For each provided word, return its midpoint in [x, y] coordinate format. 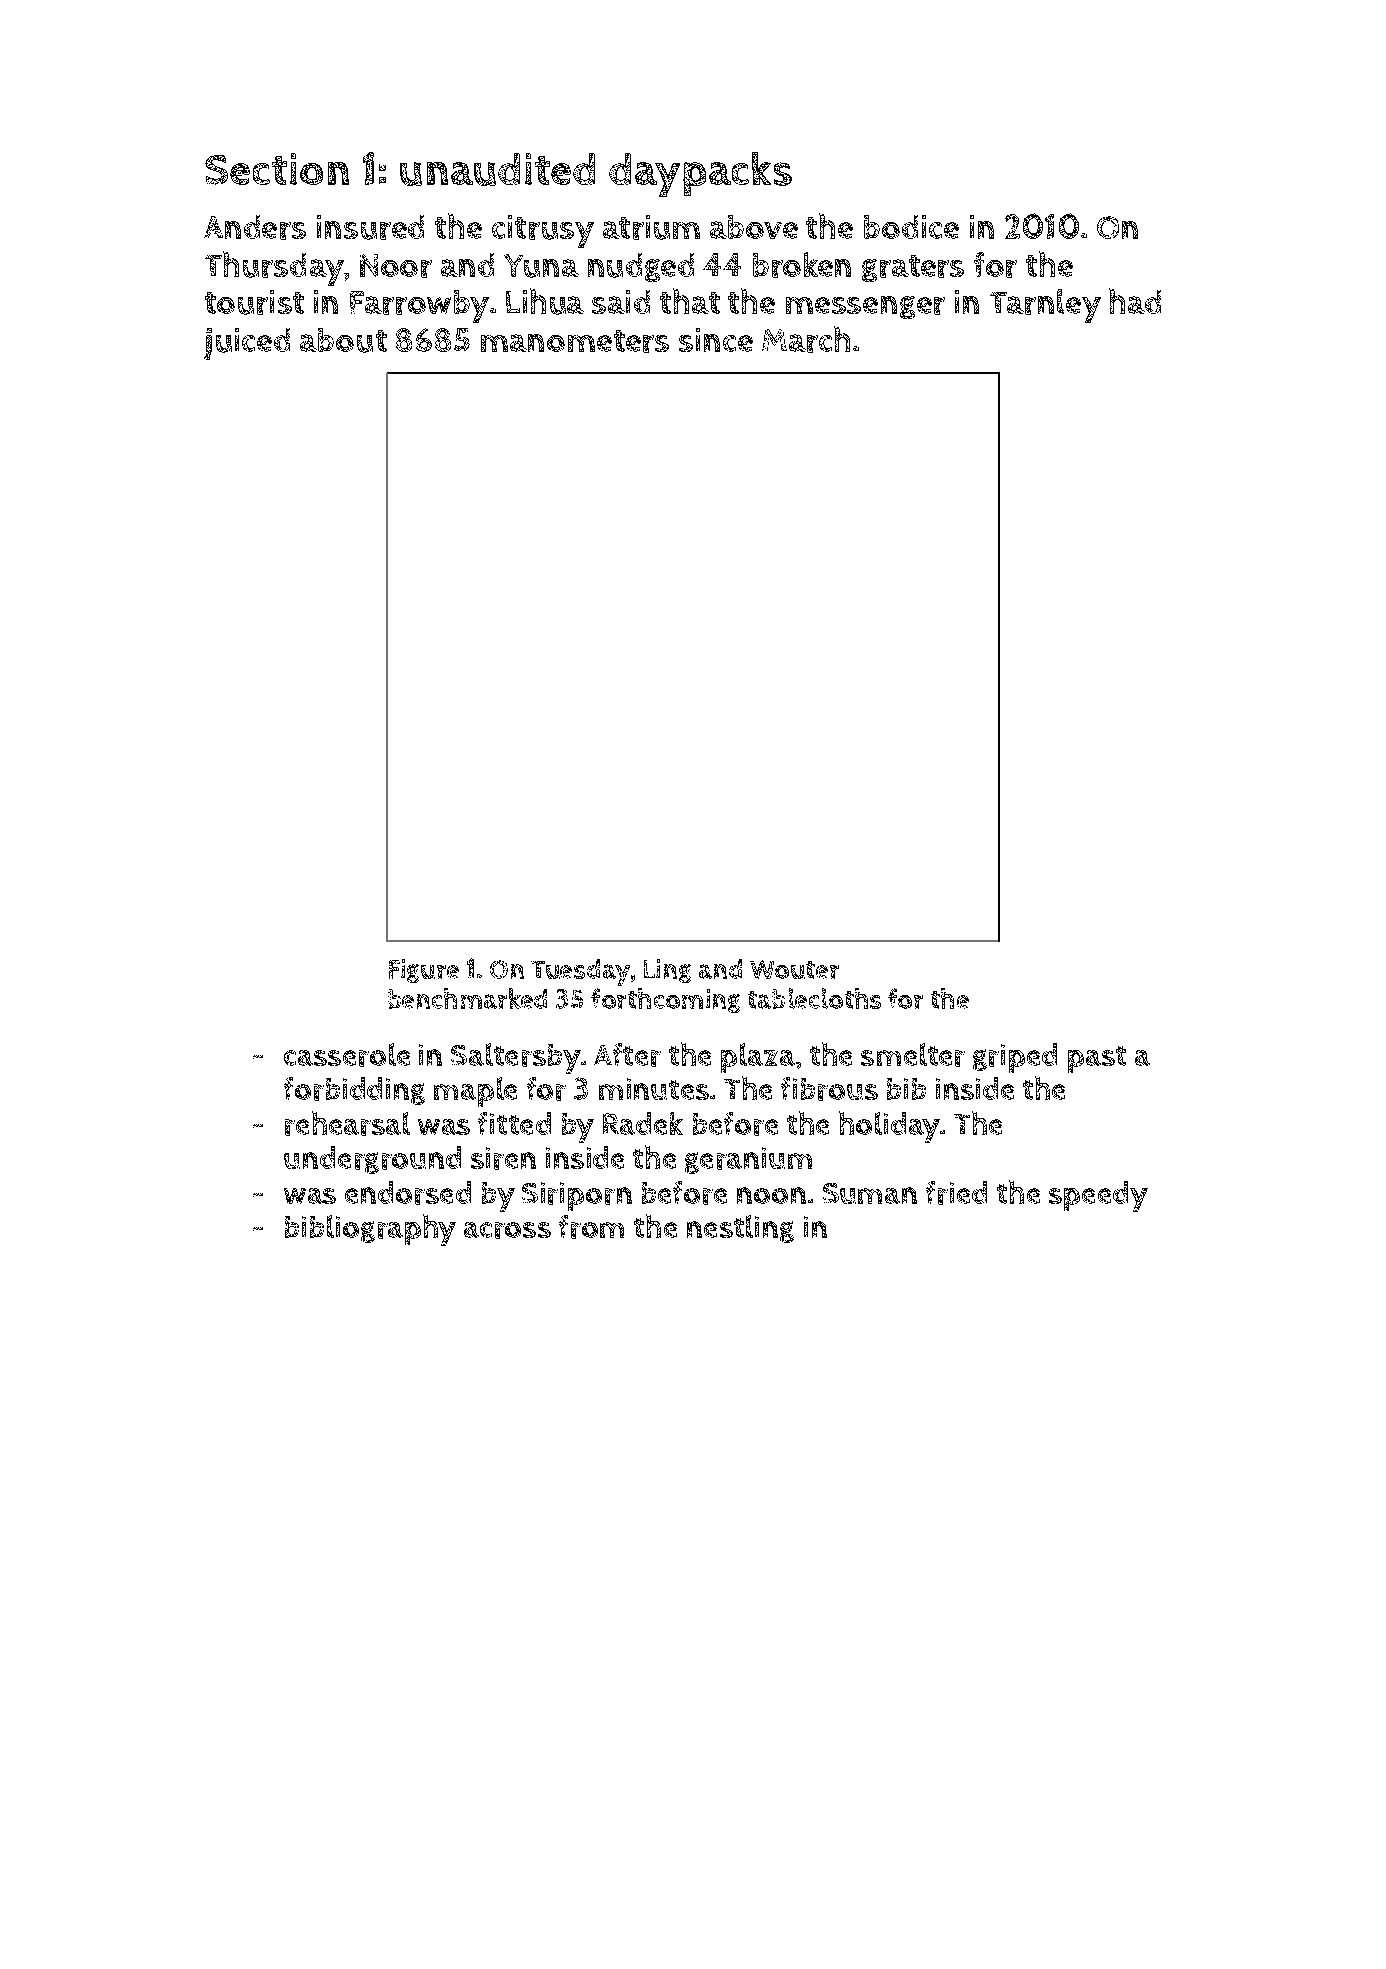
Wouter [794, 969]
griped [1015, 1058]
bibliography [370, 1230]
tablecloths [814, 998]
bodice [911, 227]
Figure [424, 971]
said [621, 302]
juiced [247, 344]
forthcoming [665, 1000]
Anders [255, 227]
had [1135, 301]
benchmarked [467, 998]
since [716, 340]
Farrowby [419, 306]
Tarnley [1045, 306]
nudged [641, 267]
